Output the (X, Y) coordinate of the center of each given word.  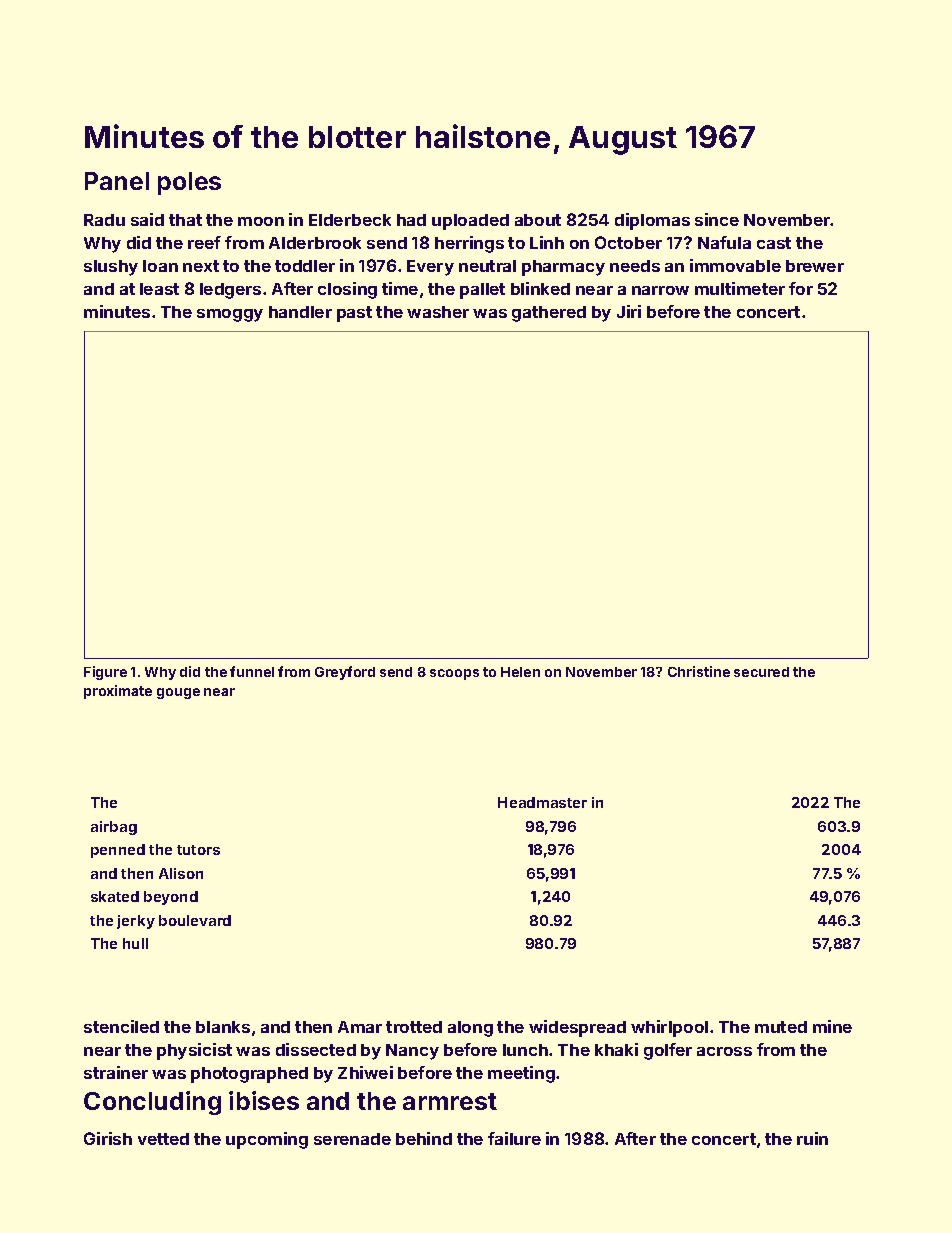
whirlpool (669, 1028)
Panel (117, 181)
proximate (118, 692)
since (717, 219)
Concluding (152, 1103)
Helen (520, 672)
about (538, 220)
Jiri (629, 311)
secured (761, 672)
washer (438, 312)
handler (300, 312)
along (470, 1029)
